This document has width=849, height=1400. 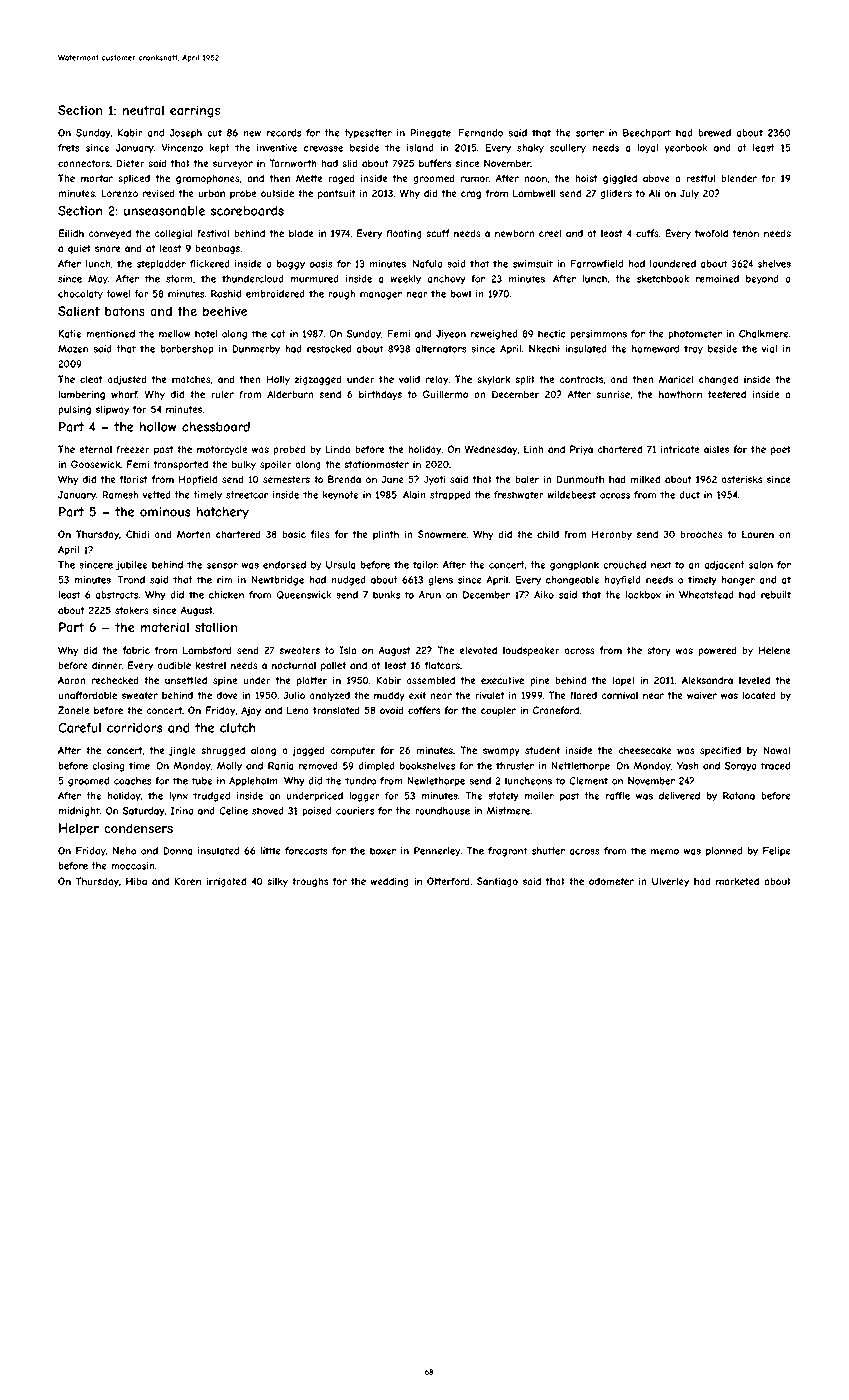 What do you see at coordinates (386, 595) in the document?
I see `bunks` at bounding box center [386, 595].
